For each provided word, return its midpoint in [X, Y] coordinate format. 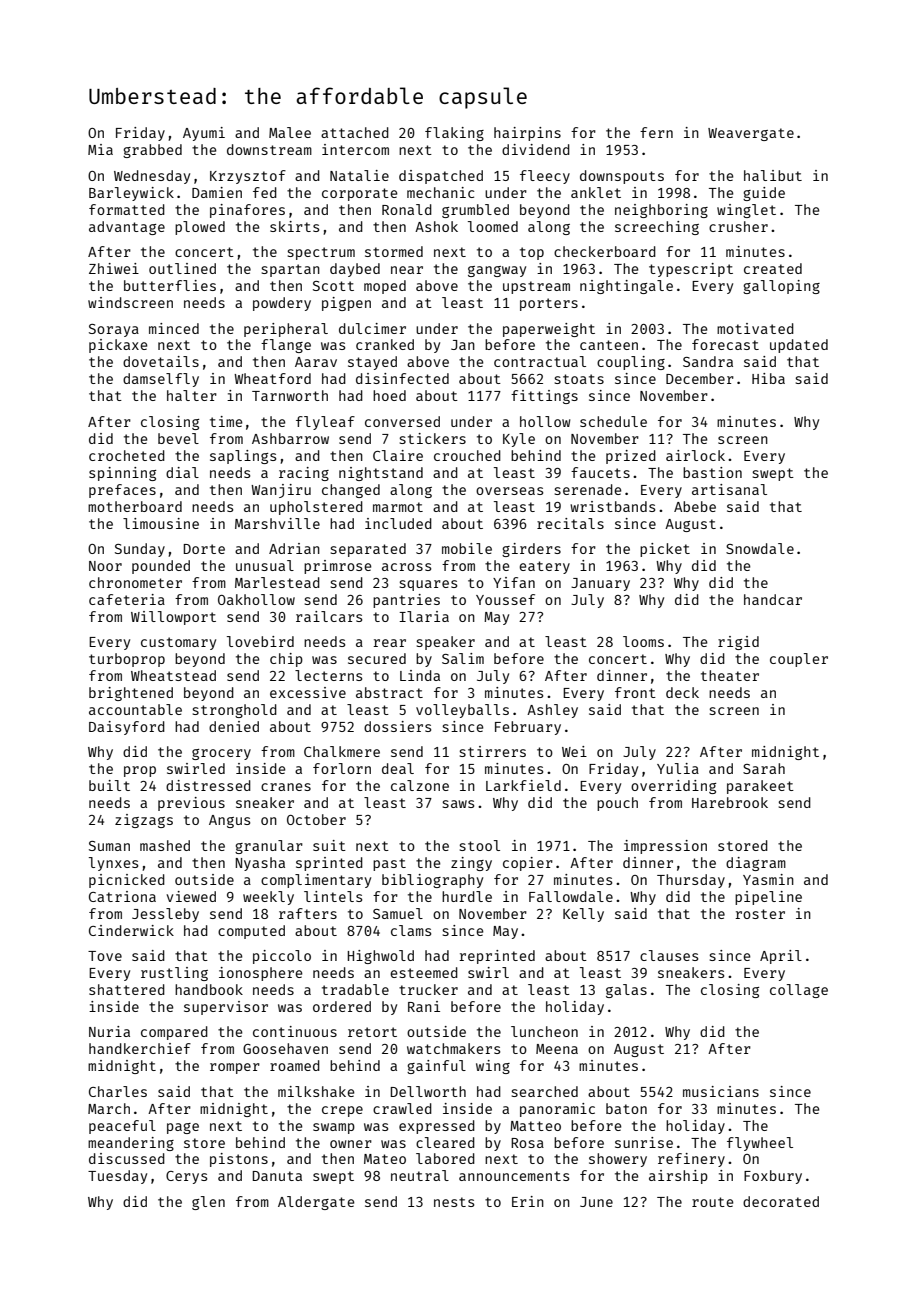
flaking [454, 134]
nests [454, 1202]
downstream [269, 149]
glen [208, 1203]
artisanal [729, 489]
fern [656, 132]
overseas [509, 491]
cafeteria [127, 599]
